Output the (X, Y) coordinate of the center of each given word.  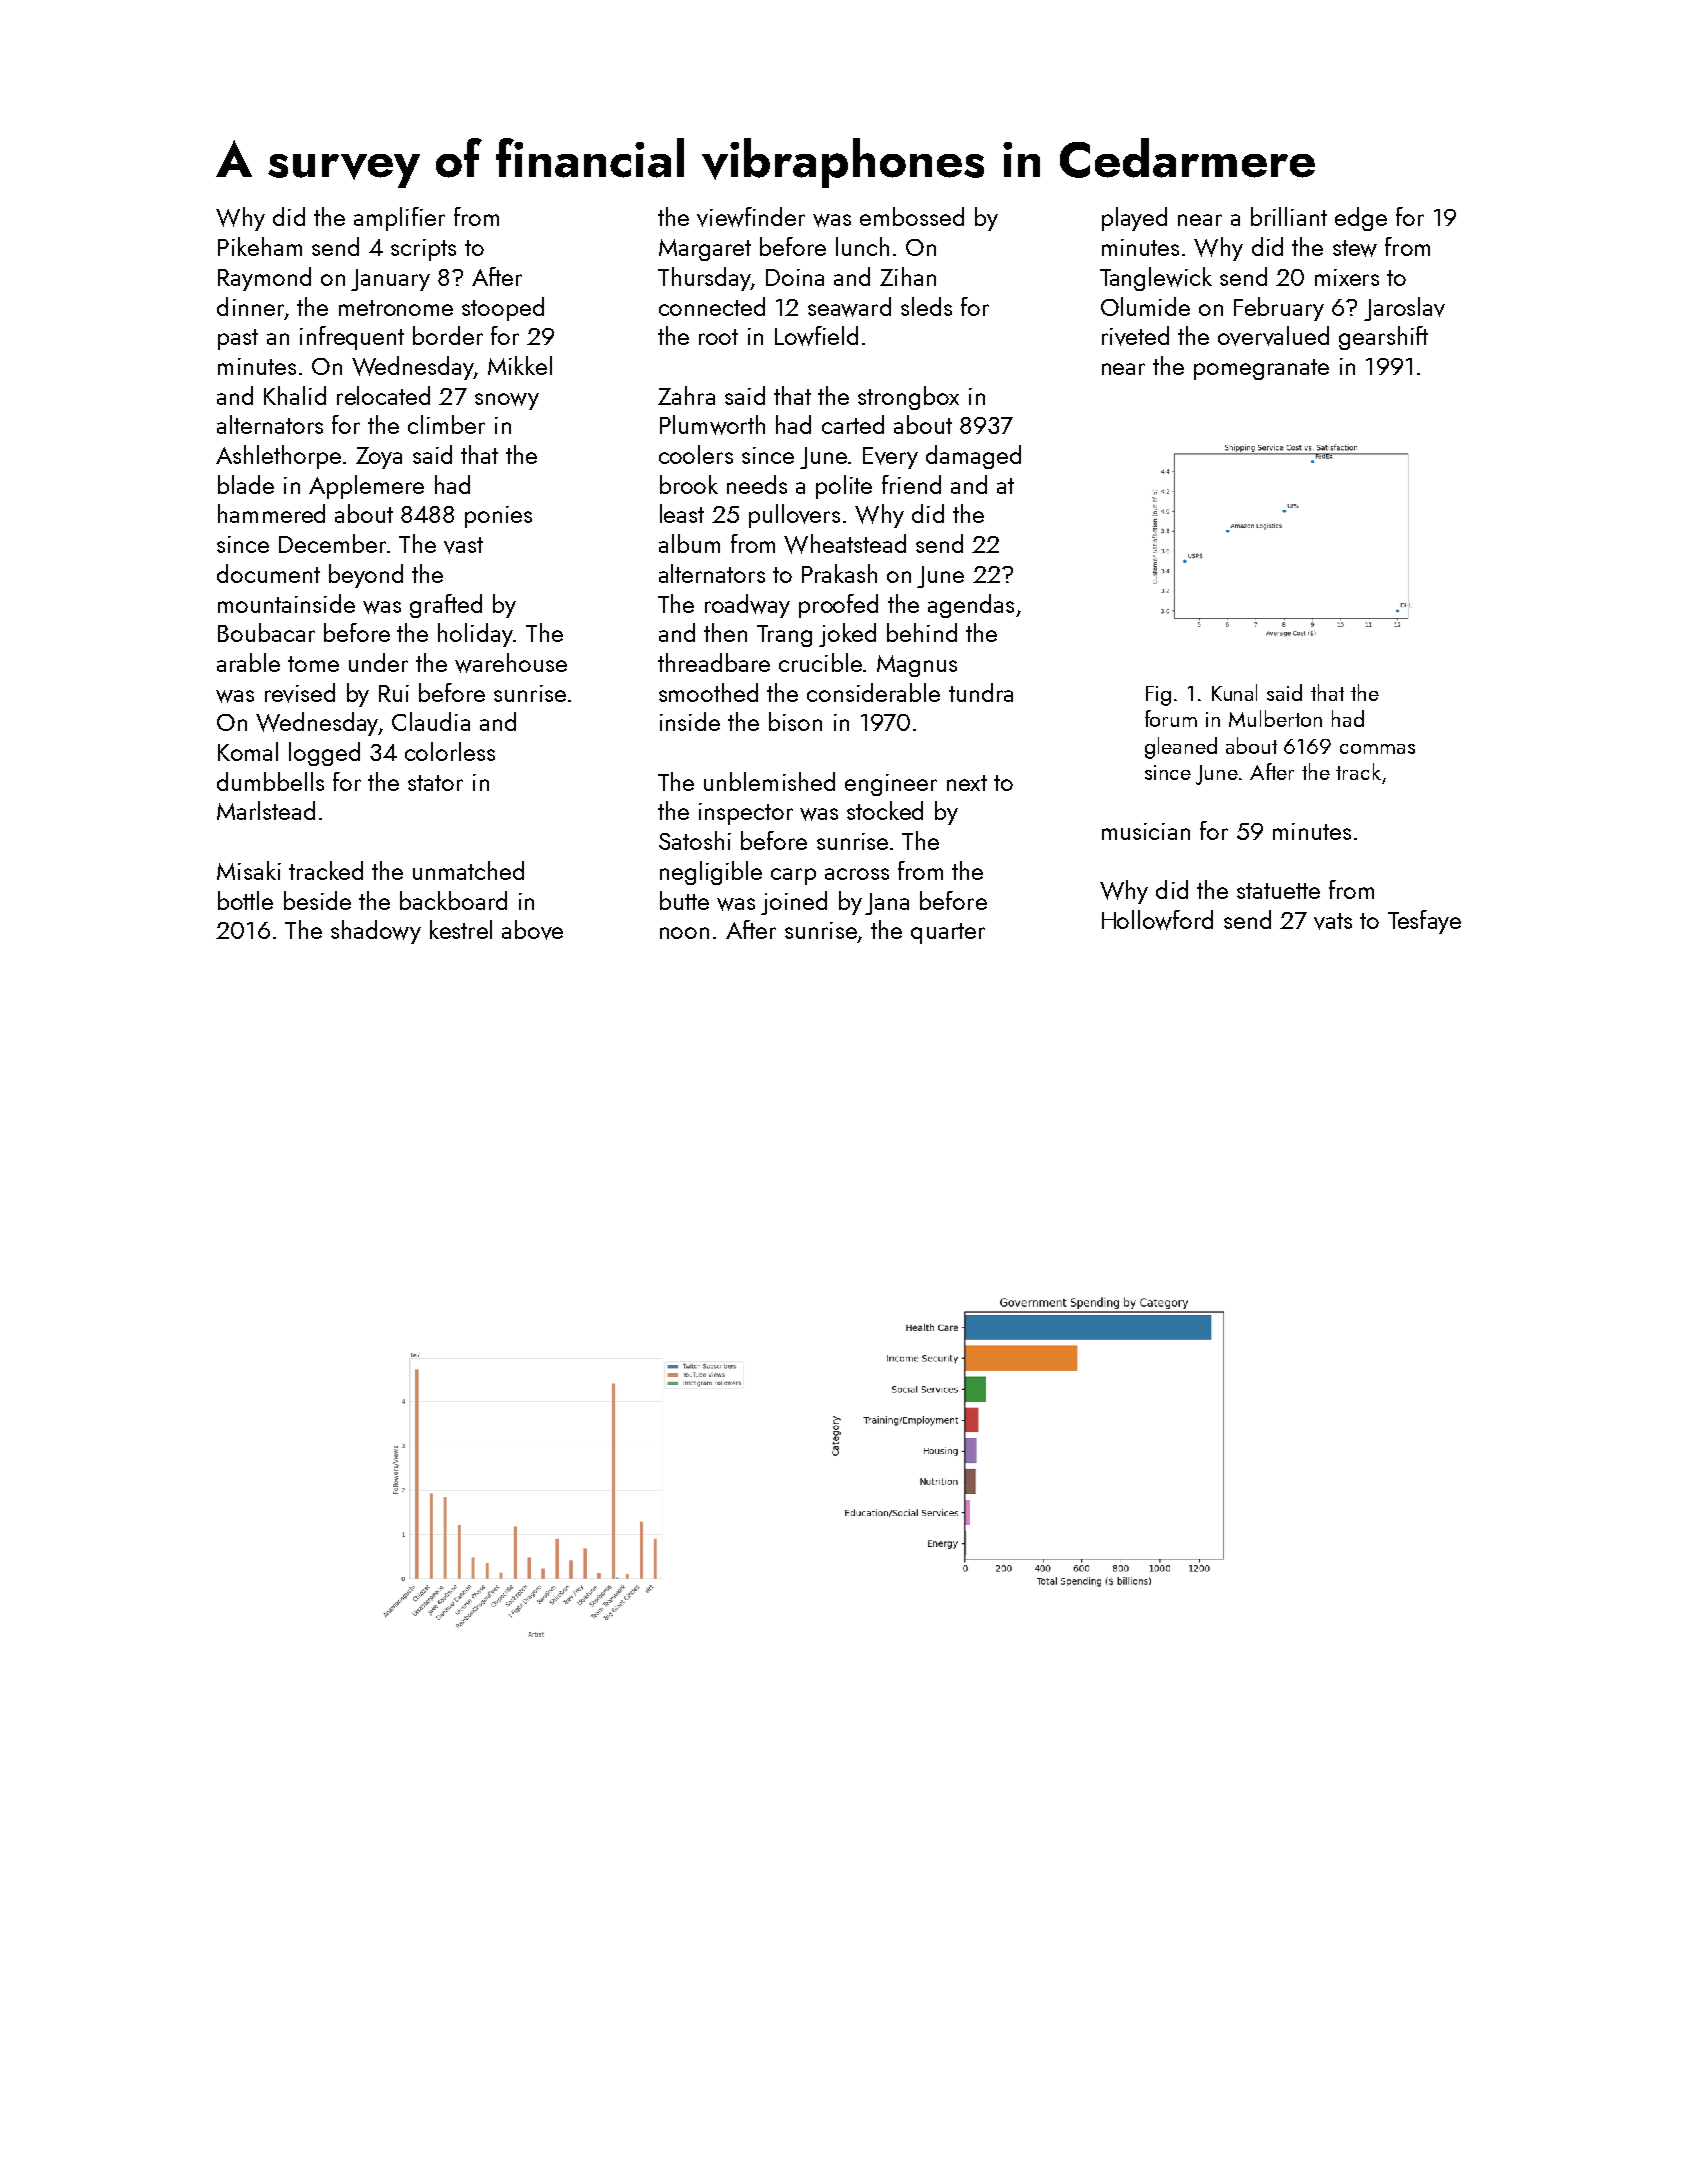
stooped (503, 309)
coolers (696, 454)
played (1134, 219)
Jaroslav (1404, 309)
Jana (887, 904)
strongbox (908, 398)
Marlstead (266, 810)
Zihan (908, 276)
